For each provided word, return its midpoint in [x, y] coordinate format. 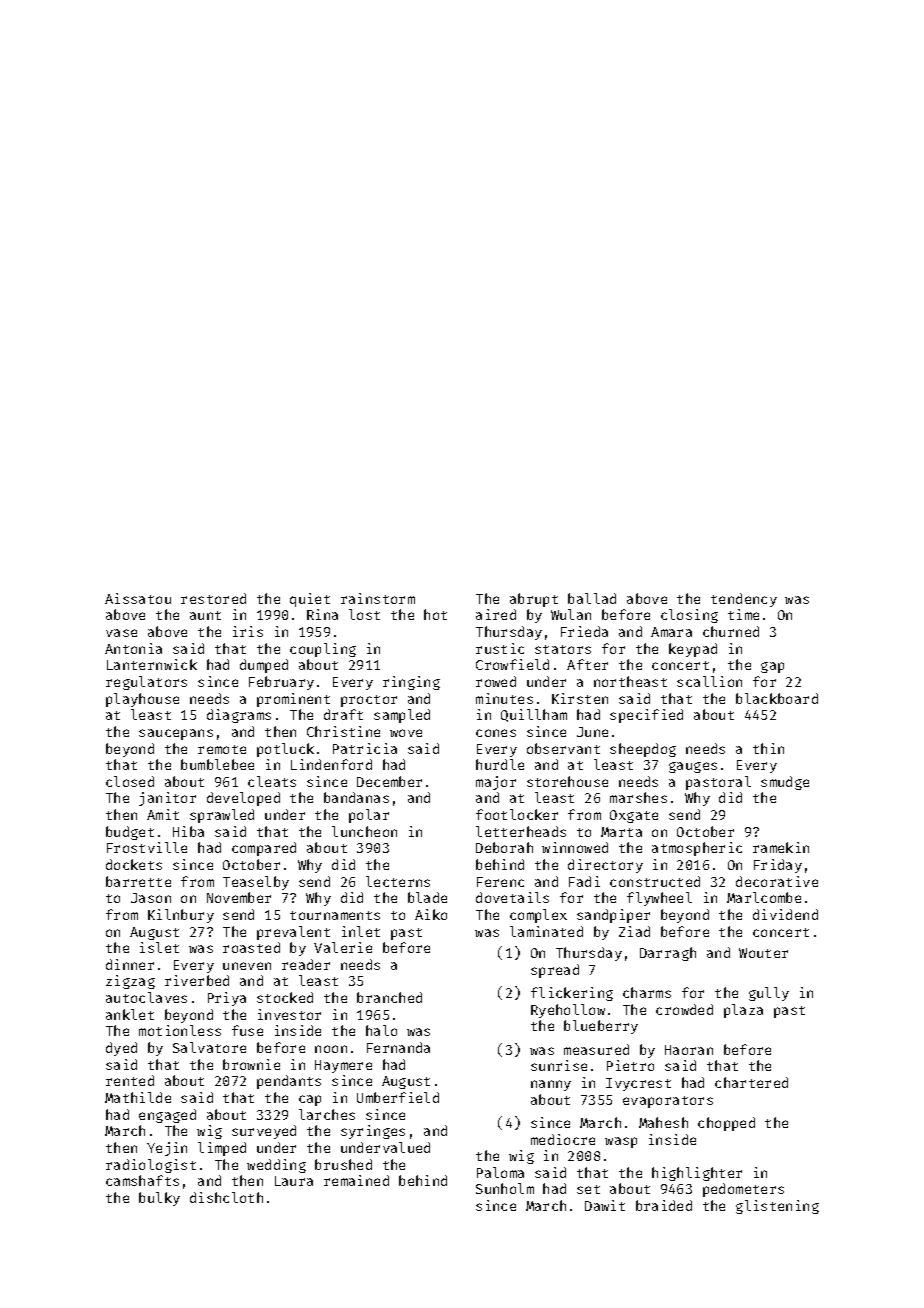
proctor [369, 701]
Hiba [188, 831]
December [389, 781]
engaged [167, 1116]
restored [213, 598]
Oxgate [634, 816]
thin [768, 748]
